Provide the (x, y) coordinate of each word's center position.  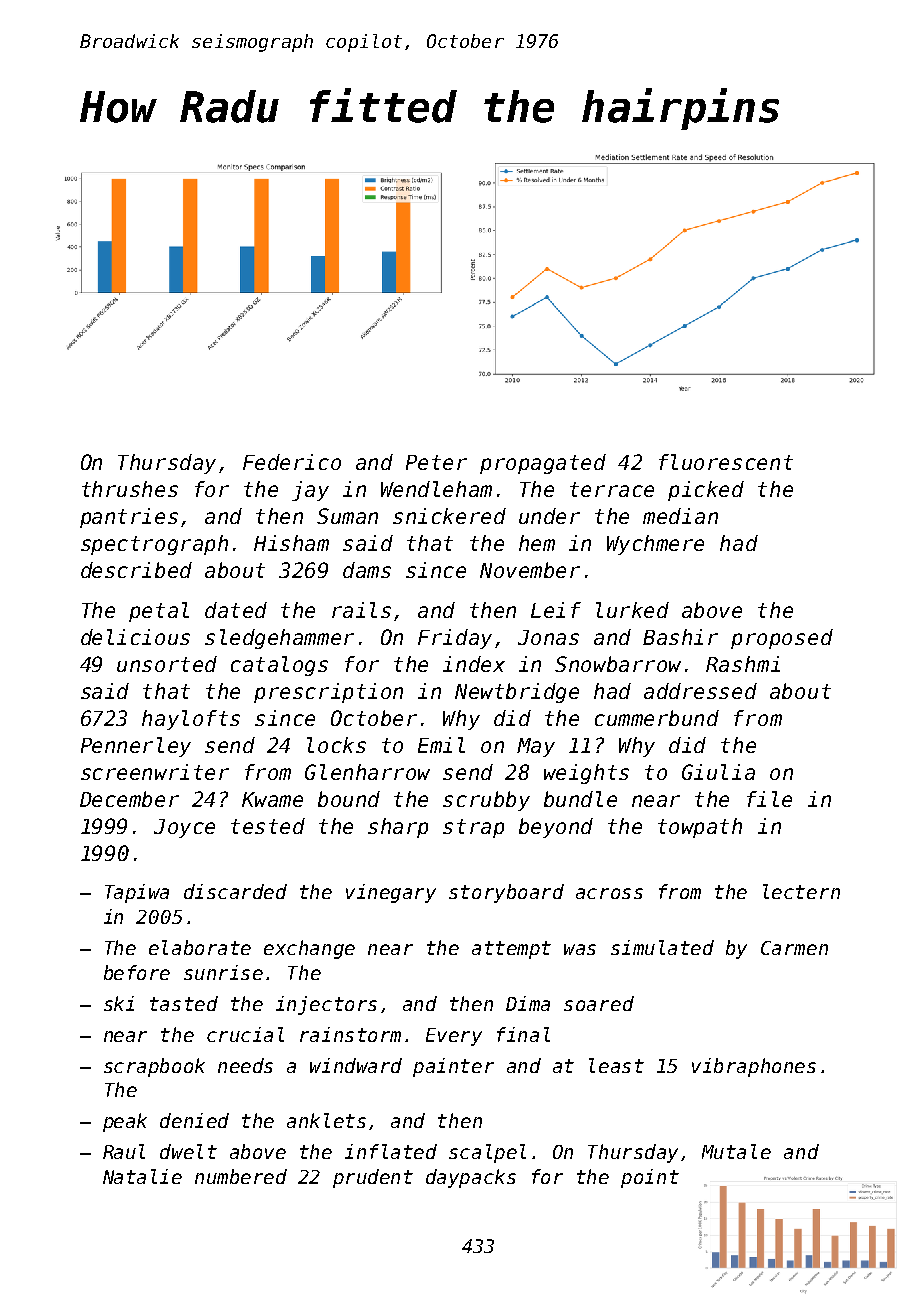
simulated (662, 947)
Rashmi (743, 664)
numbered (241, 1176)
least (616, 1065)
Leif (556, 610)
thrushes (130, 489)
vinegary (391, 893)
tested (268, 826)
